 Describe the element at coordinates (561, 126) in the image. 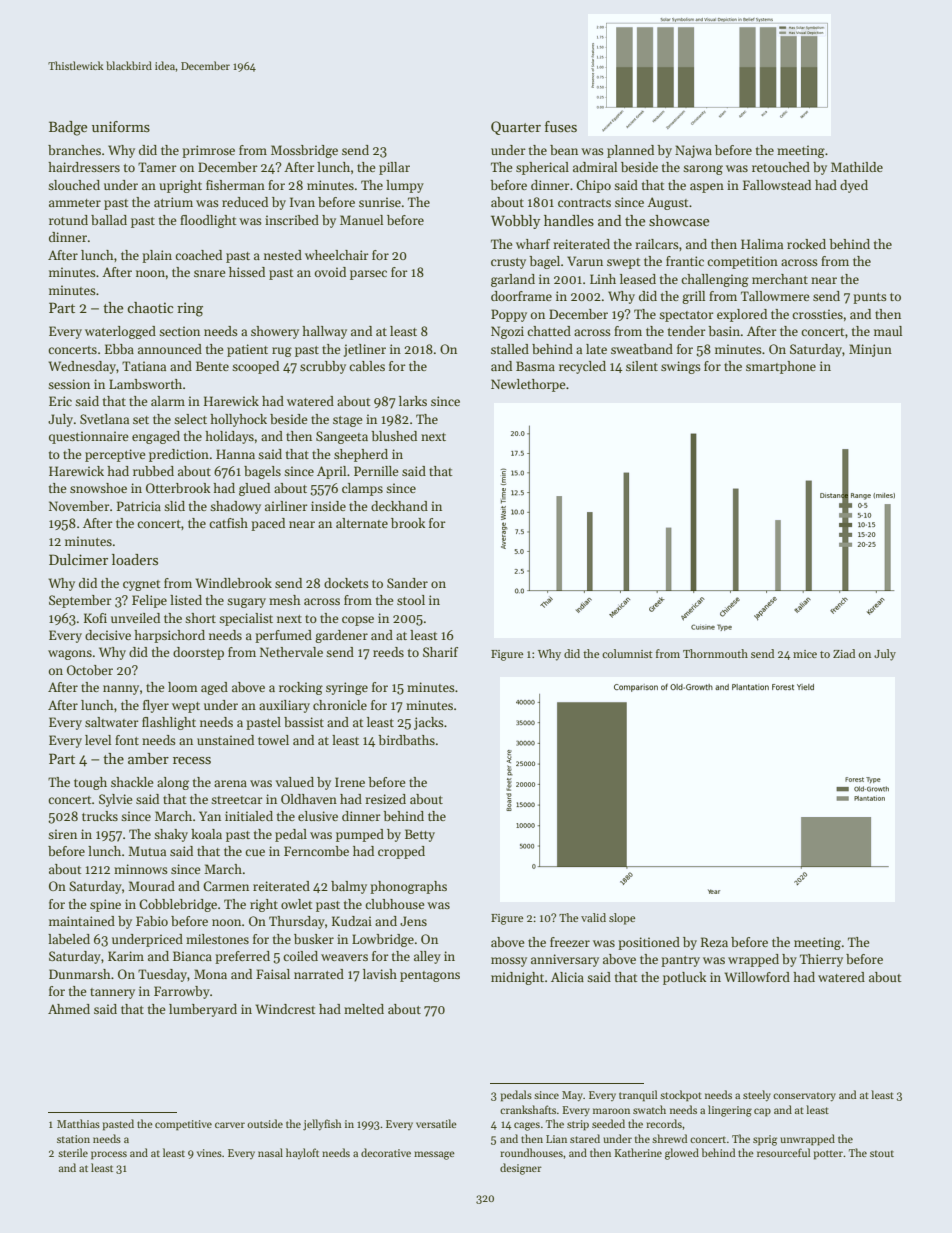

I see `fuses` at that location.
